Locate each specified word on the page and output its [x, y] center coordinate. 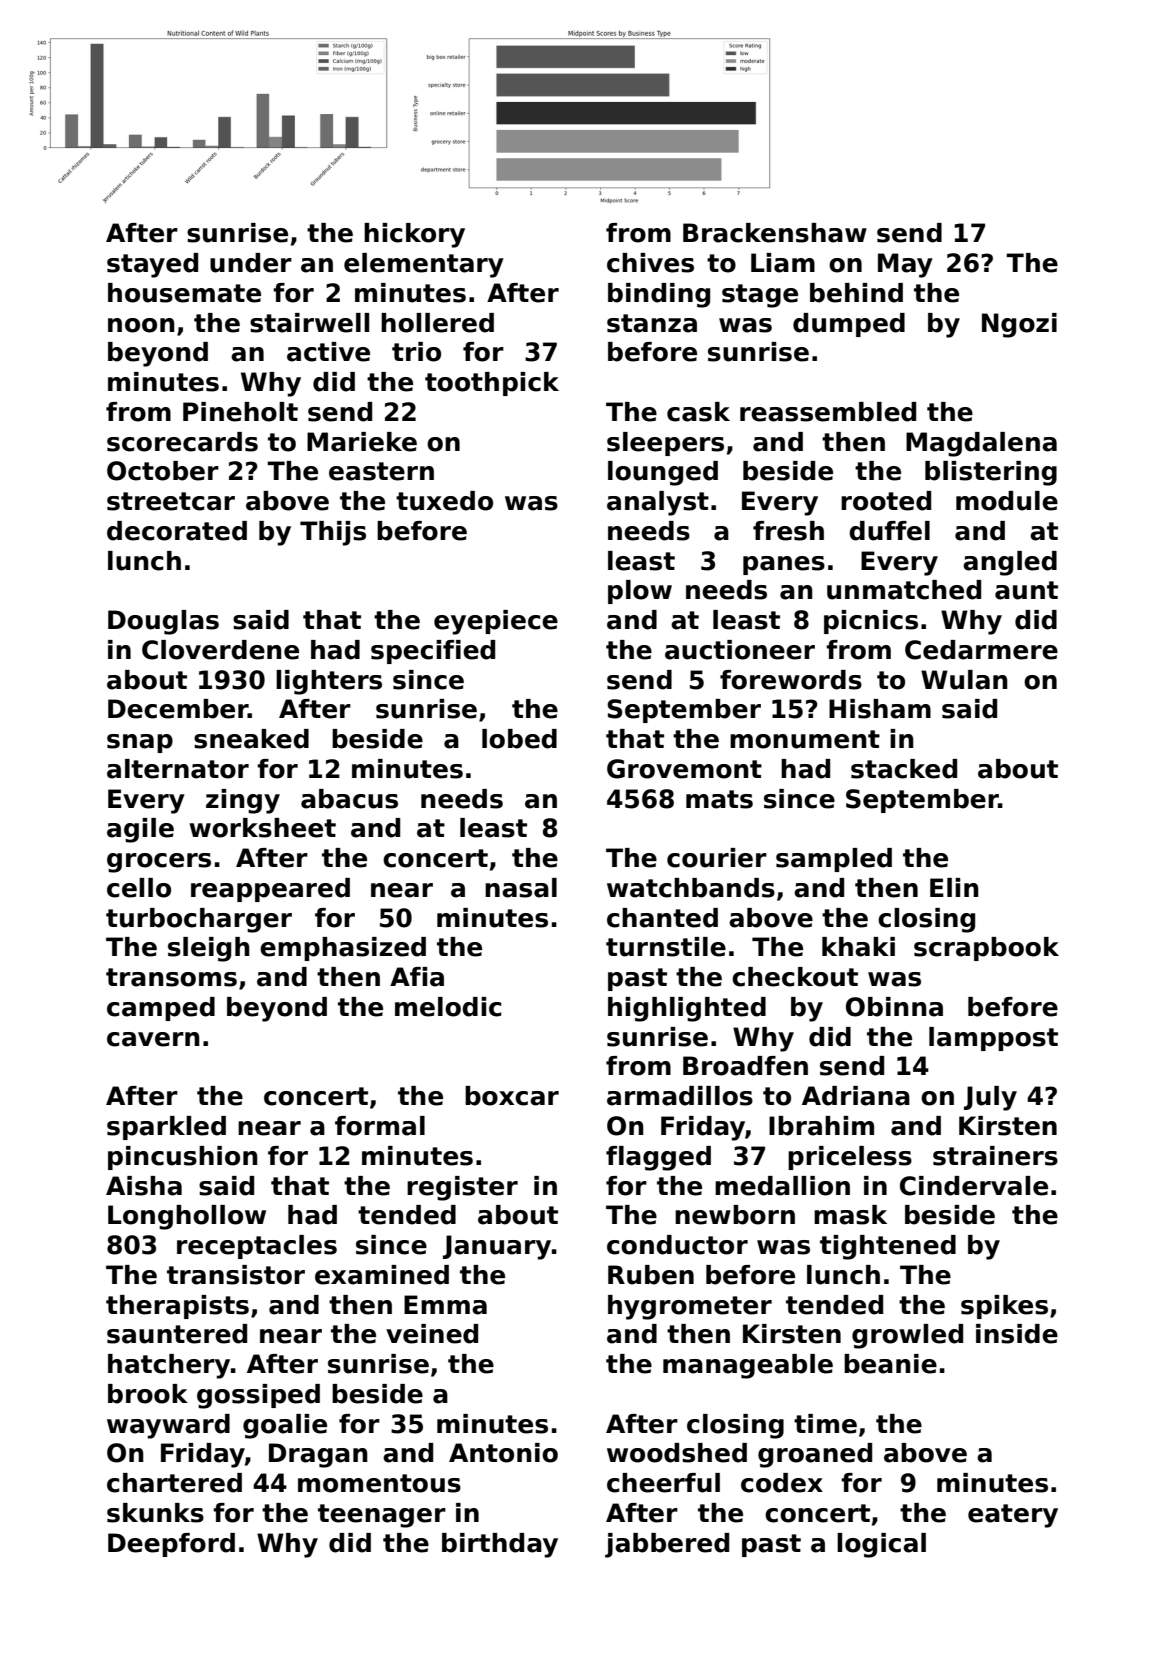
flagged [658, 1158]
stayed [152, 265]
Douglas [163, 622]
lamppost [993, 1039]
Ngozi [1019, 325]
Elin [954, 887]
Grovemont [684, 769]
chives [650, 263]
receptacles [257, 1247]
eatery [1013, 1516]
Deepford [171, 1545]
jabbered [667, 1545]
